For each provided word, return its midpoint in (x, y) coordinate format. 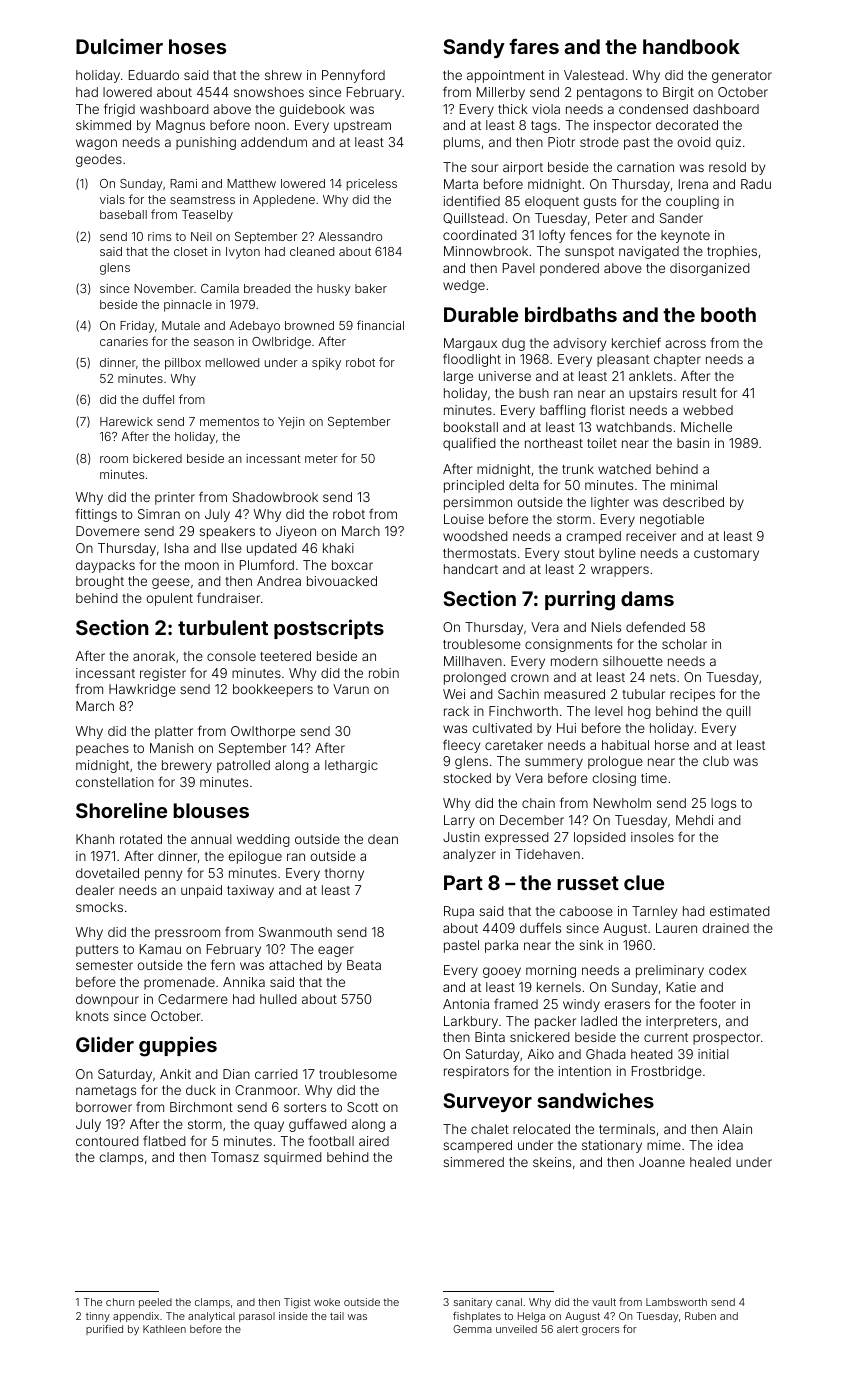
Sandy (474, 48)
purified (104, 1330)
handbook (691, 46)
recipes (692, 695)
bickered (157, 458)
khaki (338, 548)
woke (327, 1302)
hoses (197, 46)
